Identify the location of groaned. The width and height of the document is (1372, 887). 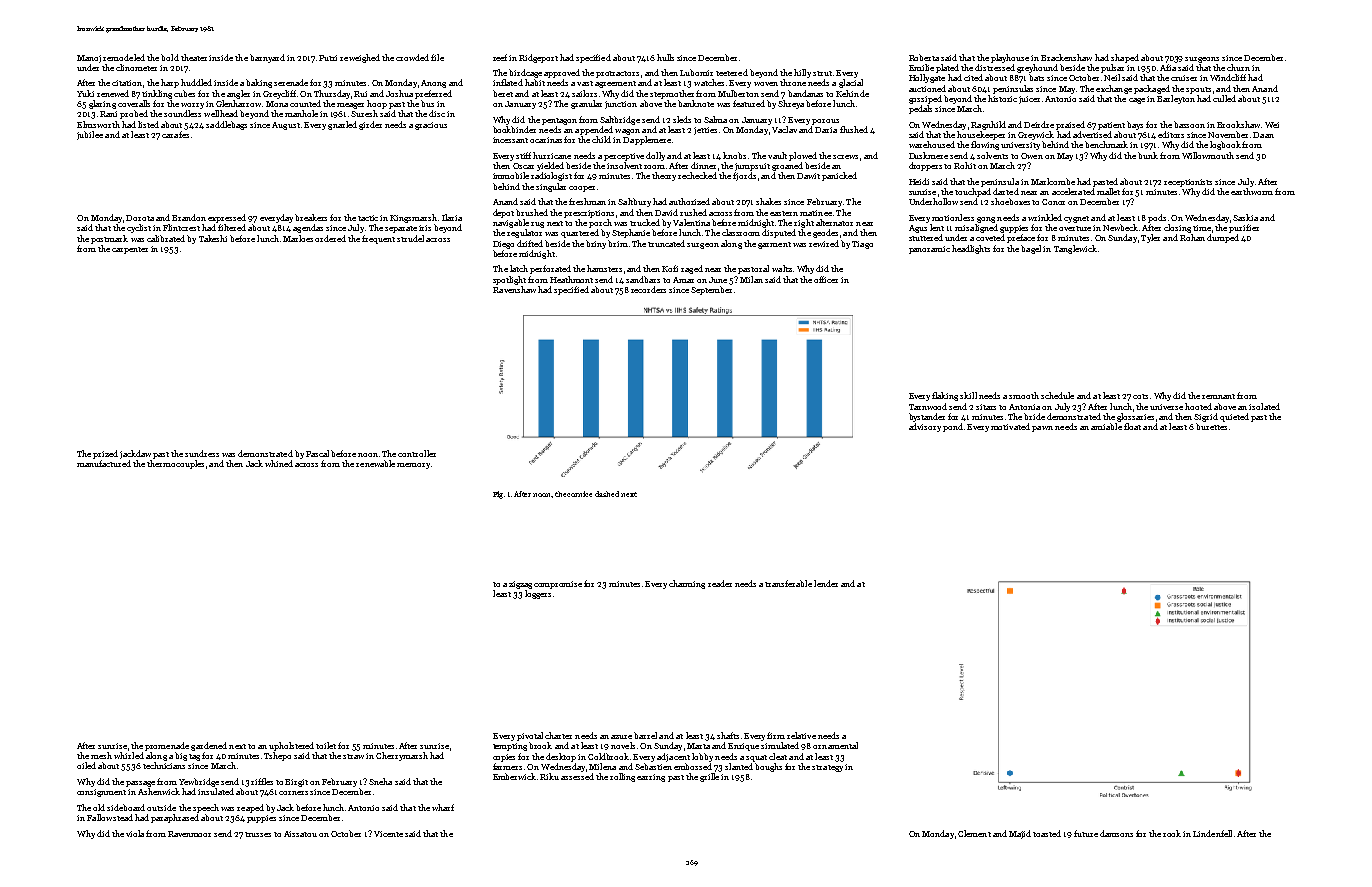
(787, 166).
